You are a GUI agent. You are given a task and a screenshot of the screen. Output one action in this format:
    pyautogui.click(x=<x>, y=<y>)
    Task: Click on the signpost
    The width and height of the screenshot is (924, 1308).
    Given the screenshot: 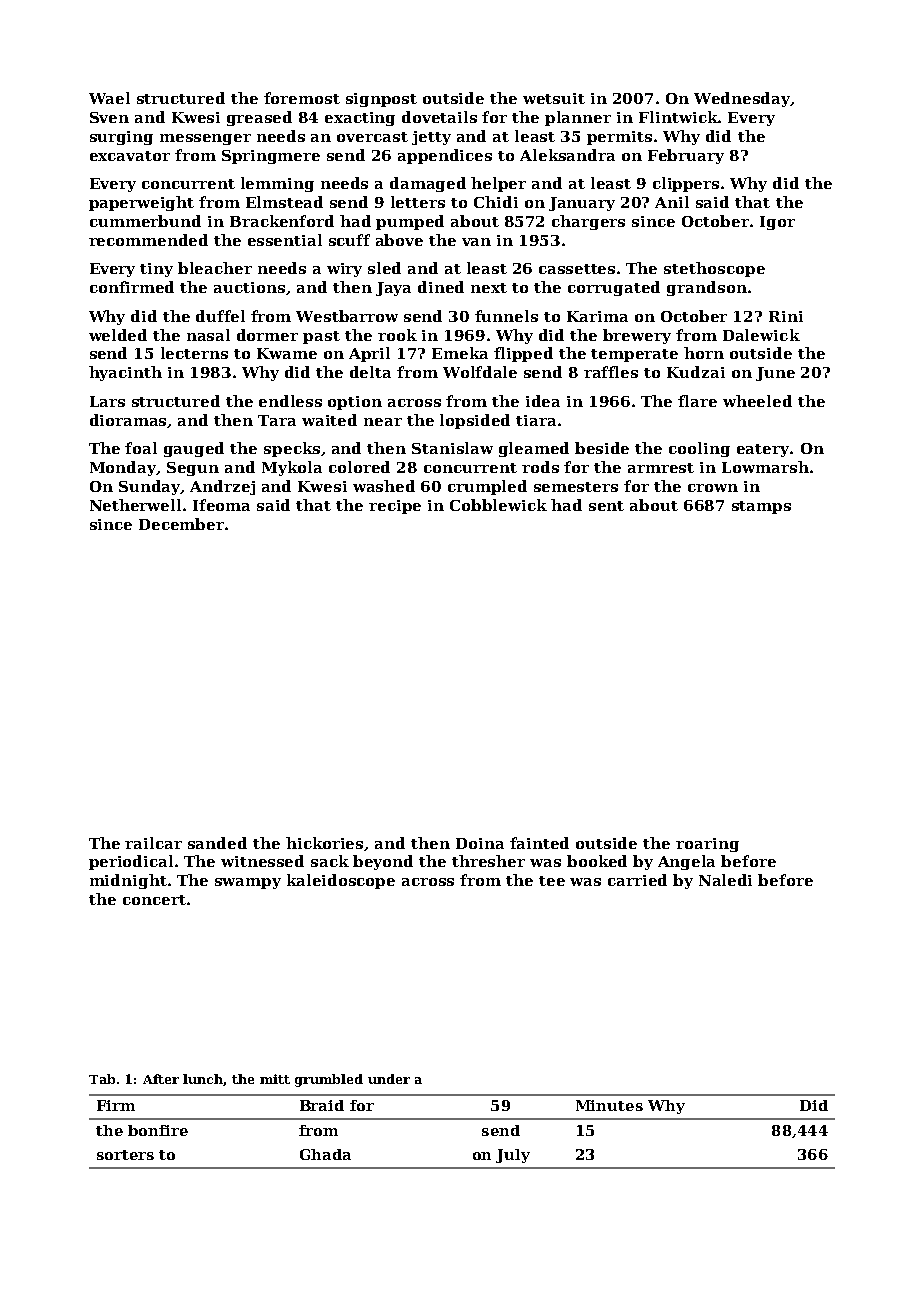 What is the action you would take?
    pyautogui.click(x=381, y=100)
